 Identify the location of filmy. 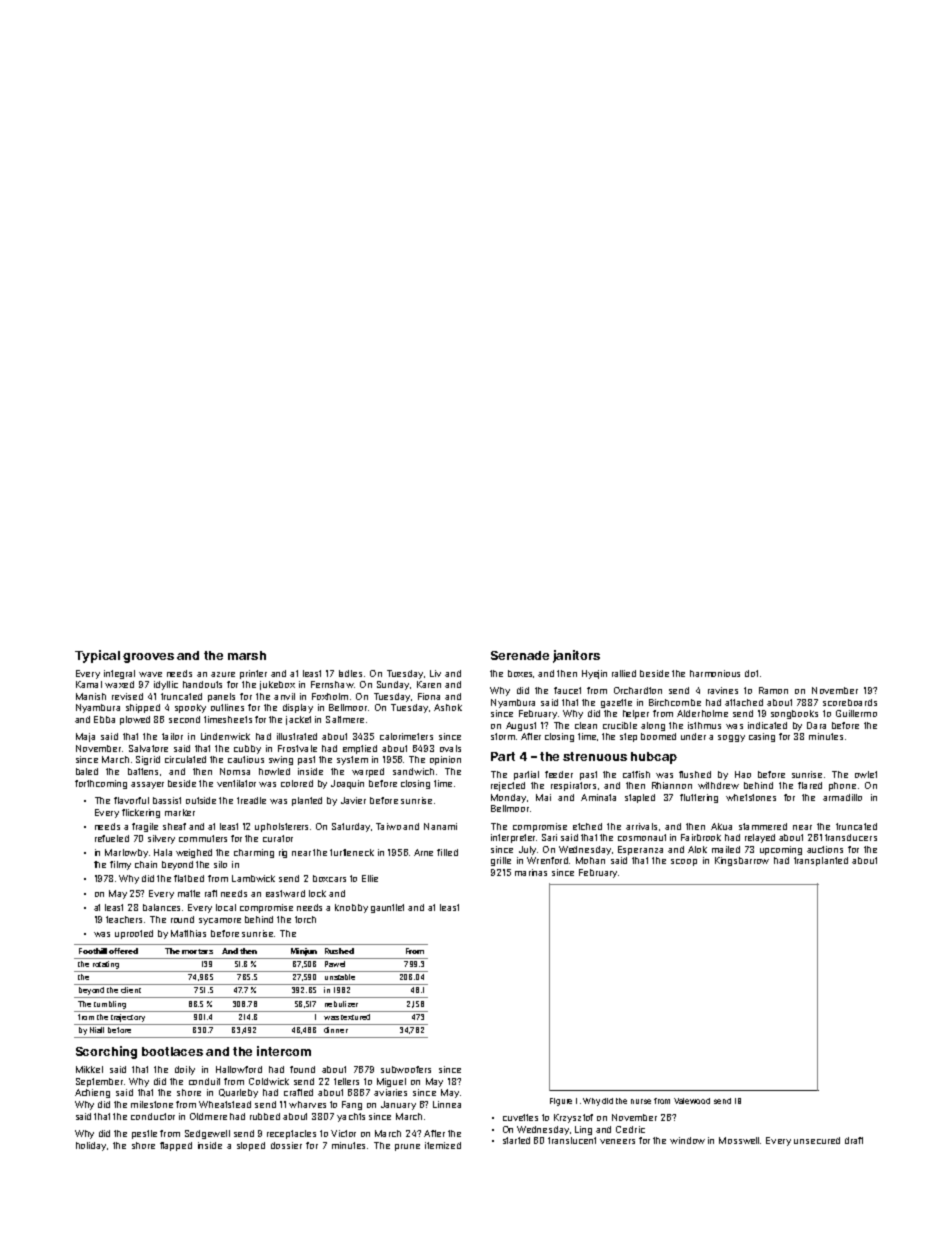
(120, 865).
